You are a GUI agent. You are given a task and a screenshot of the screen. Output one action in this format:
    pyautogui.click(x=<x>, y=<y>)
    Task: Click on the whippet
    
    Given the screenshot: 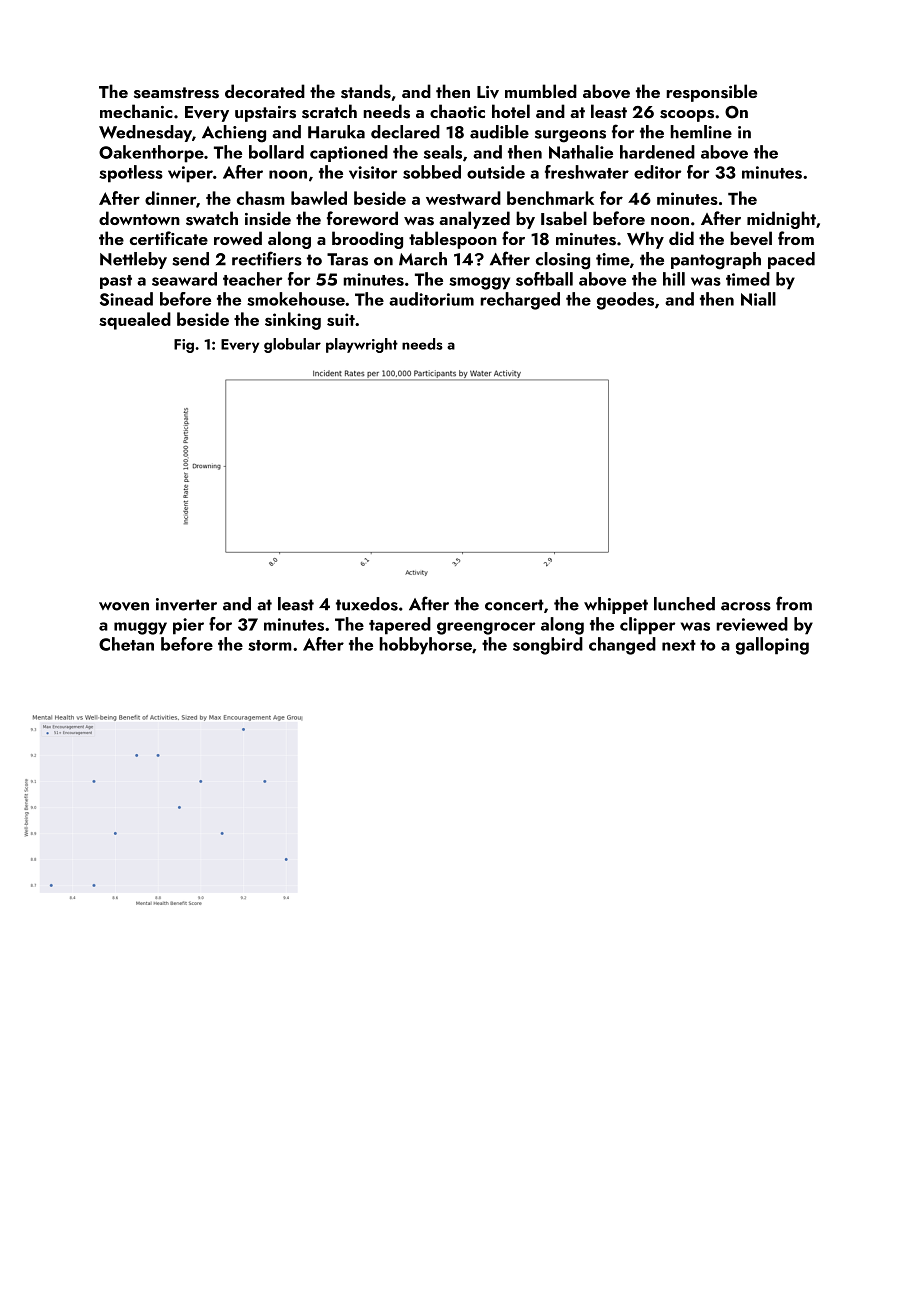 What is the action you would take?
    pyautogui.click(x=616, y=605)
